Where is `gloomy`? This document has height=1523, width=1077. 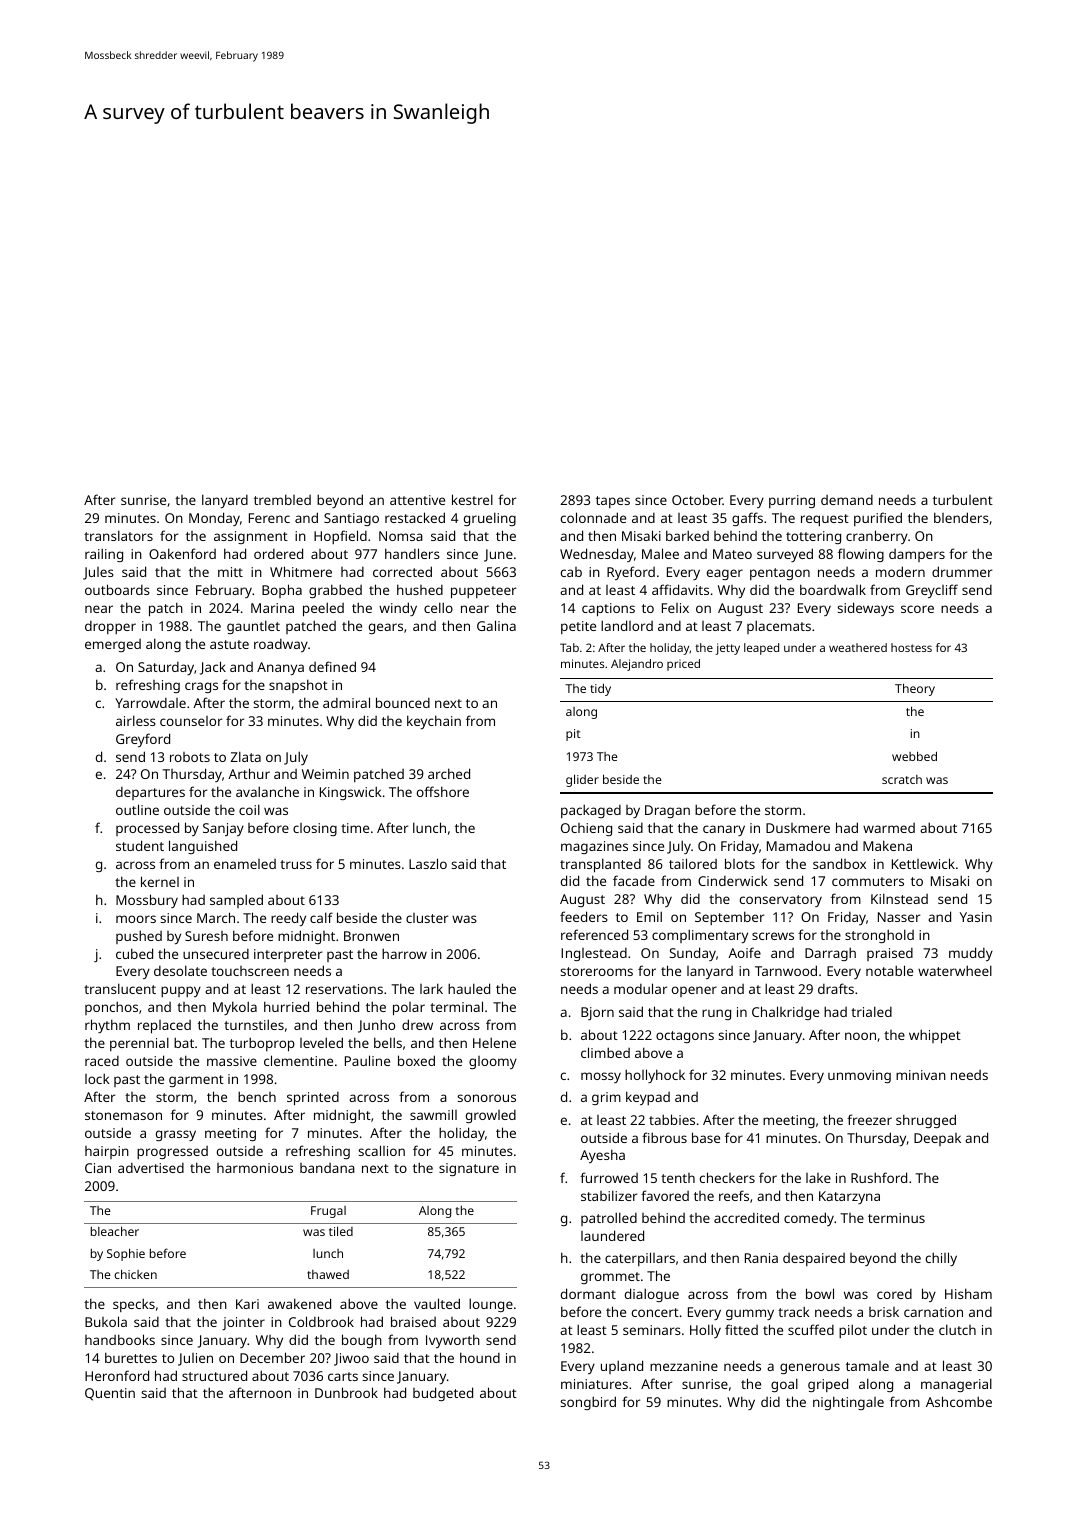 gloomy is located at coordinates (493, 1062).
